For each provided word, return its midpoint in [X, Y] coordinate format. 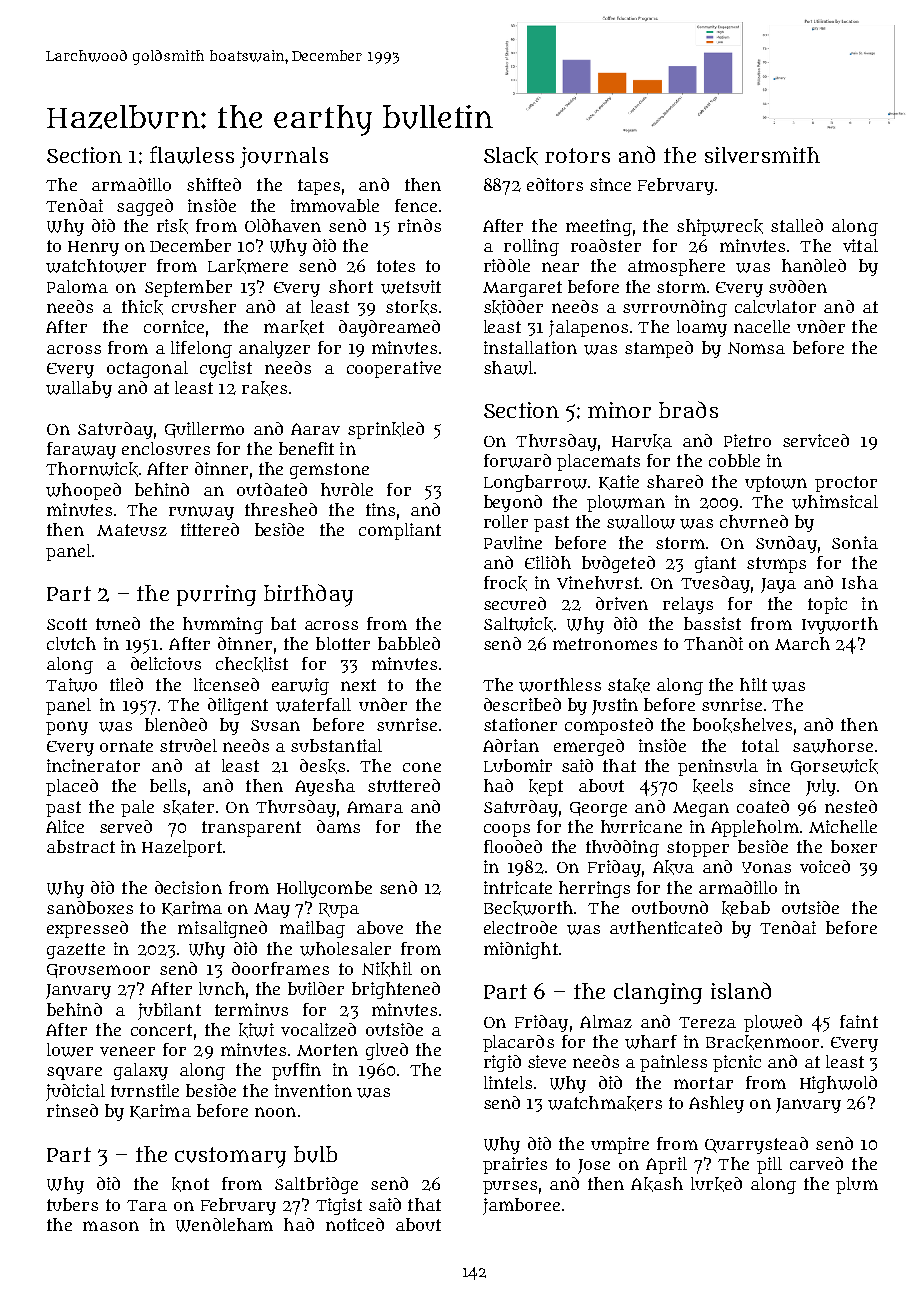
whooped [83, 491]
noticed [355, 1224]
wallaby [79, 389]
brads [688, 409]
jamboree [521, 1206]
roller [506, 521]
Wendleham [224, 1225]
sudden [798, 286]
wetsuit [411, 287]
